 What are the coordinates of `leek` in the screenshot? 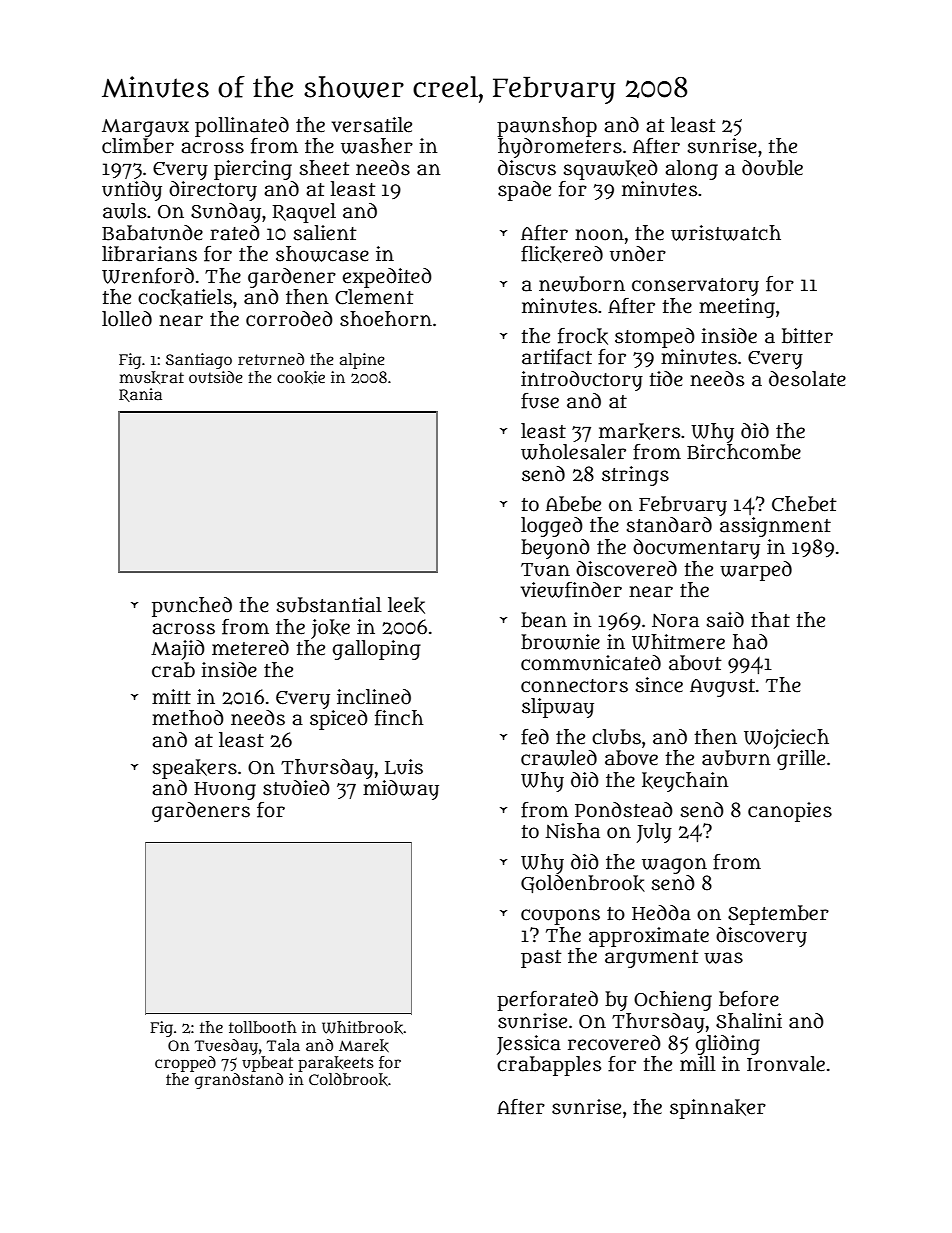 It's located at (406, 605).
